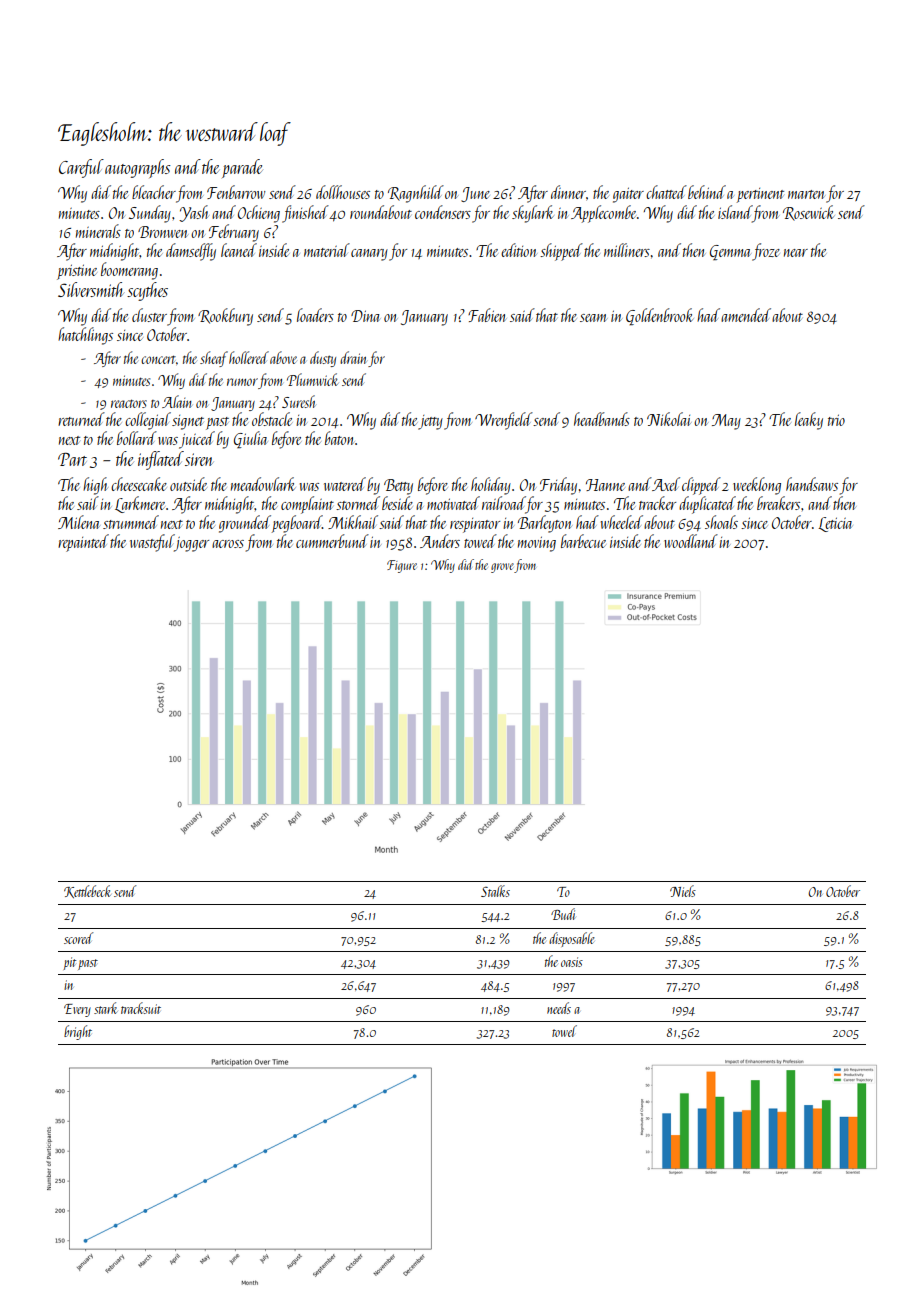  What do you see at coordinates (81, 168) in the document?
I see `Careful` at bounding box center [81, 168].
